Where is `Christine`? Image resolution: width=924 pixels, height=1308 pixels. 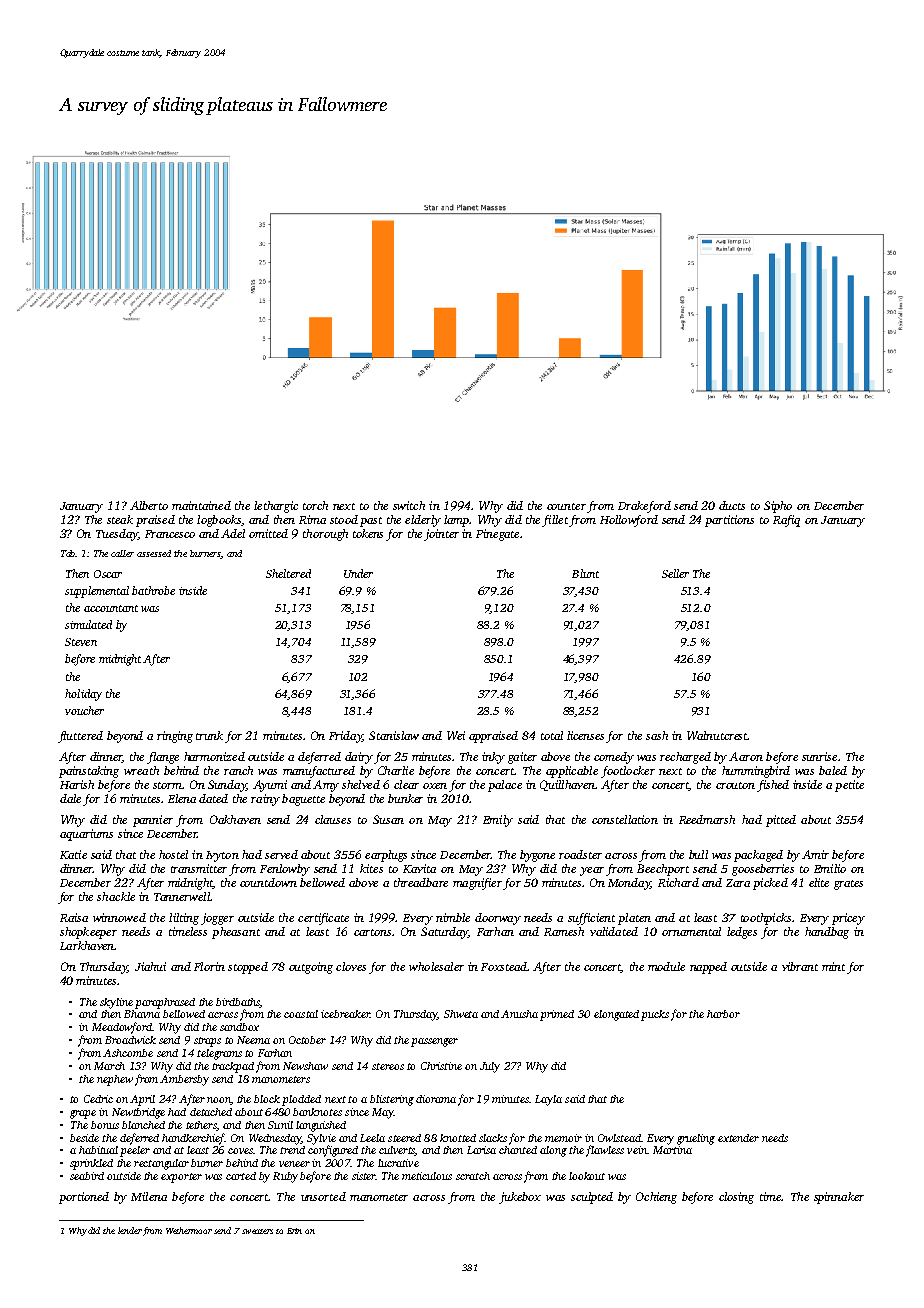
Christine is located at coordinates (441, 1066).
